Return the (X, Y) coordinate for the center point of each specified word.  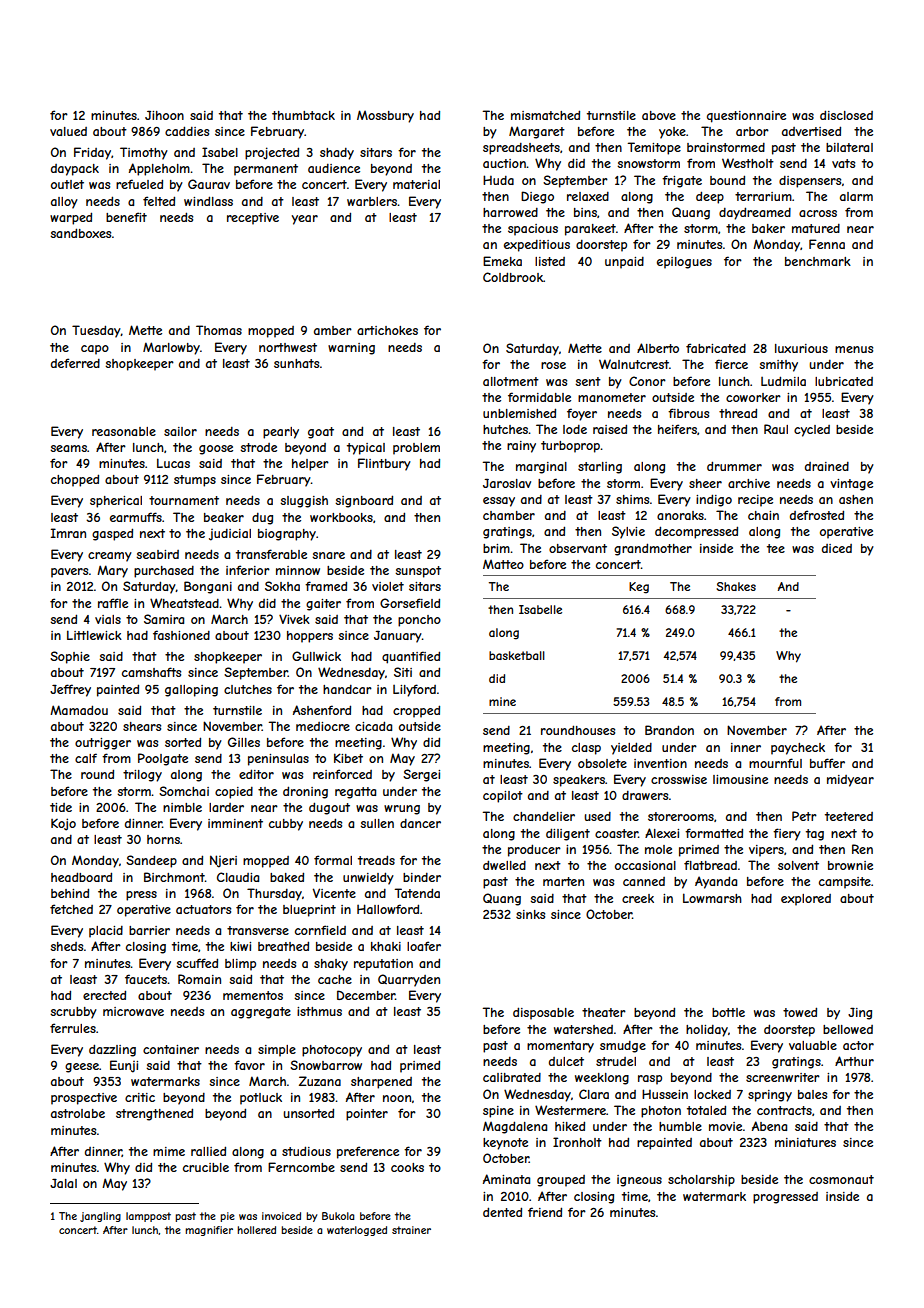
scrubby (73, 1013)
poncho (419, 621)
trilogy (142, 776)
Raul (776, 429)
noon (397, 1098)
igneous (639, 1181)
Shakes (736, 586)
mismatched (545, 115)
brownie (850, 865)
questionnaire (746, 117)
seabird (157, 554)
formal (333, 860)
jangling (100, 1217)
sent (588, 381)
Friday (92, 153)
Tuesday (96, 331)
